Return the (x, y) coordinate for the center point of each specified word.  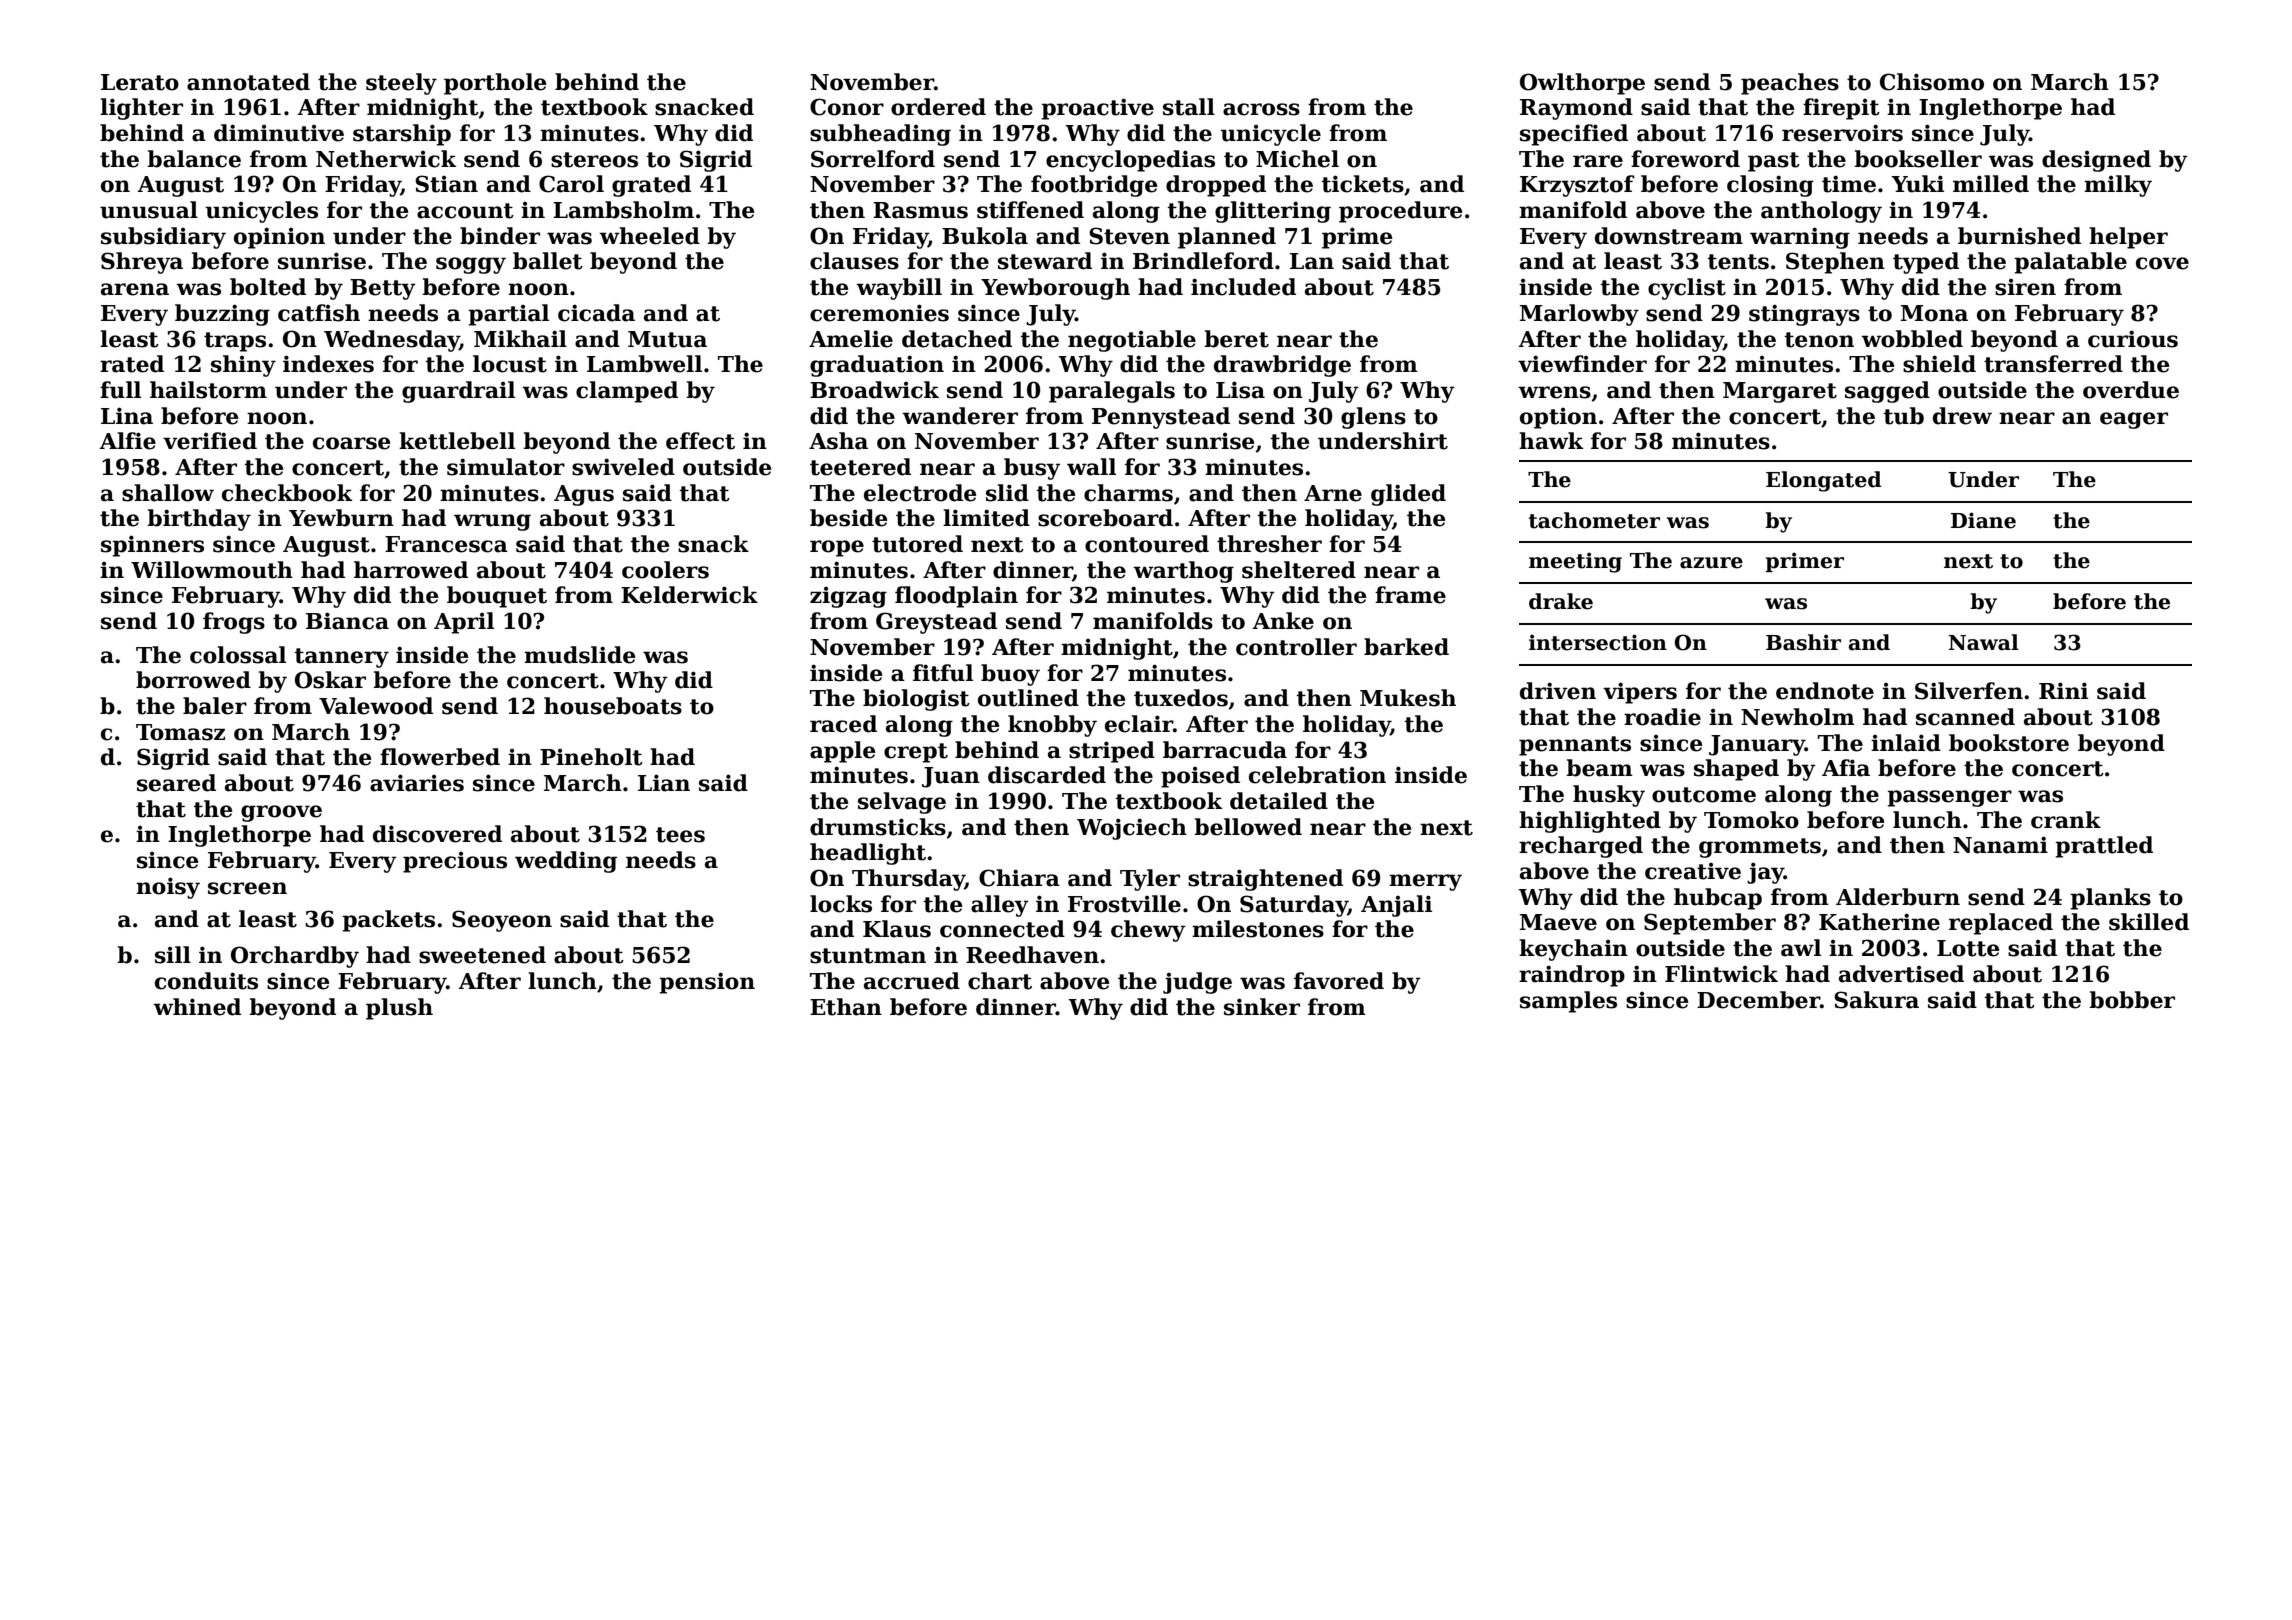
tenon (1819, 340)
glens (1373, 418)
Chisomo (1932, 82)
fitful (943, 673)
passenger (1949, 798)
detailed (1279, 801)
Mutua (667, 339)
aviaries (417, 783)
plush (399, 1009)
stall (1189, 107)
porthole (495, 84)
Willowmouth (212, 570)
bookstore (2009, 743)
